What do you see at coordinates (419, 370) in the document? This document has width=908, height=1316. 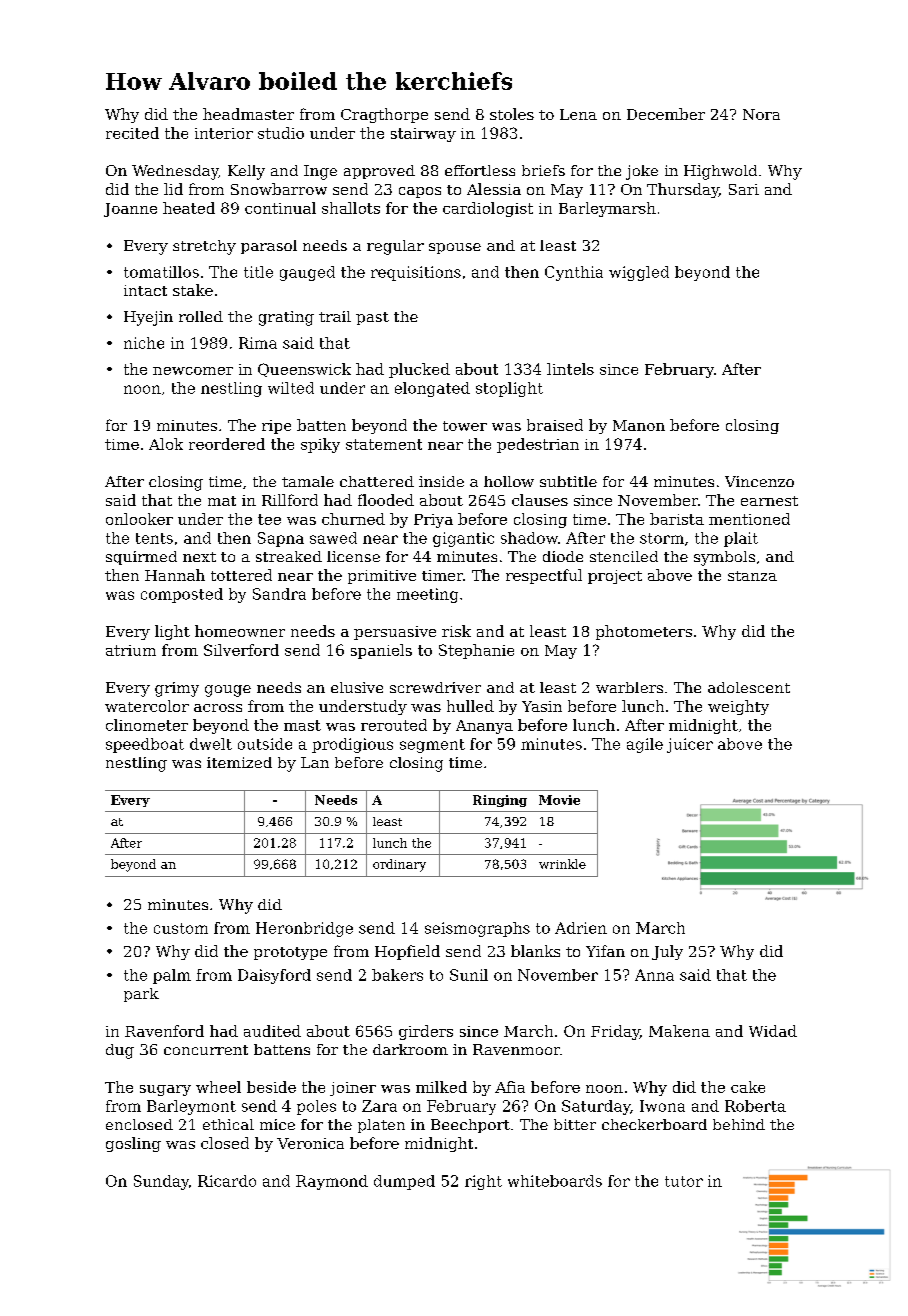 I see `plucked` at bounding box center [419, 370].
